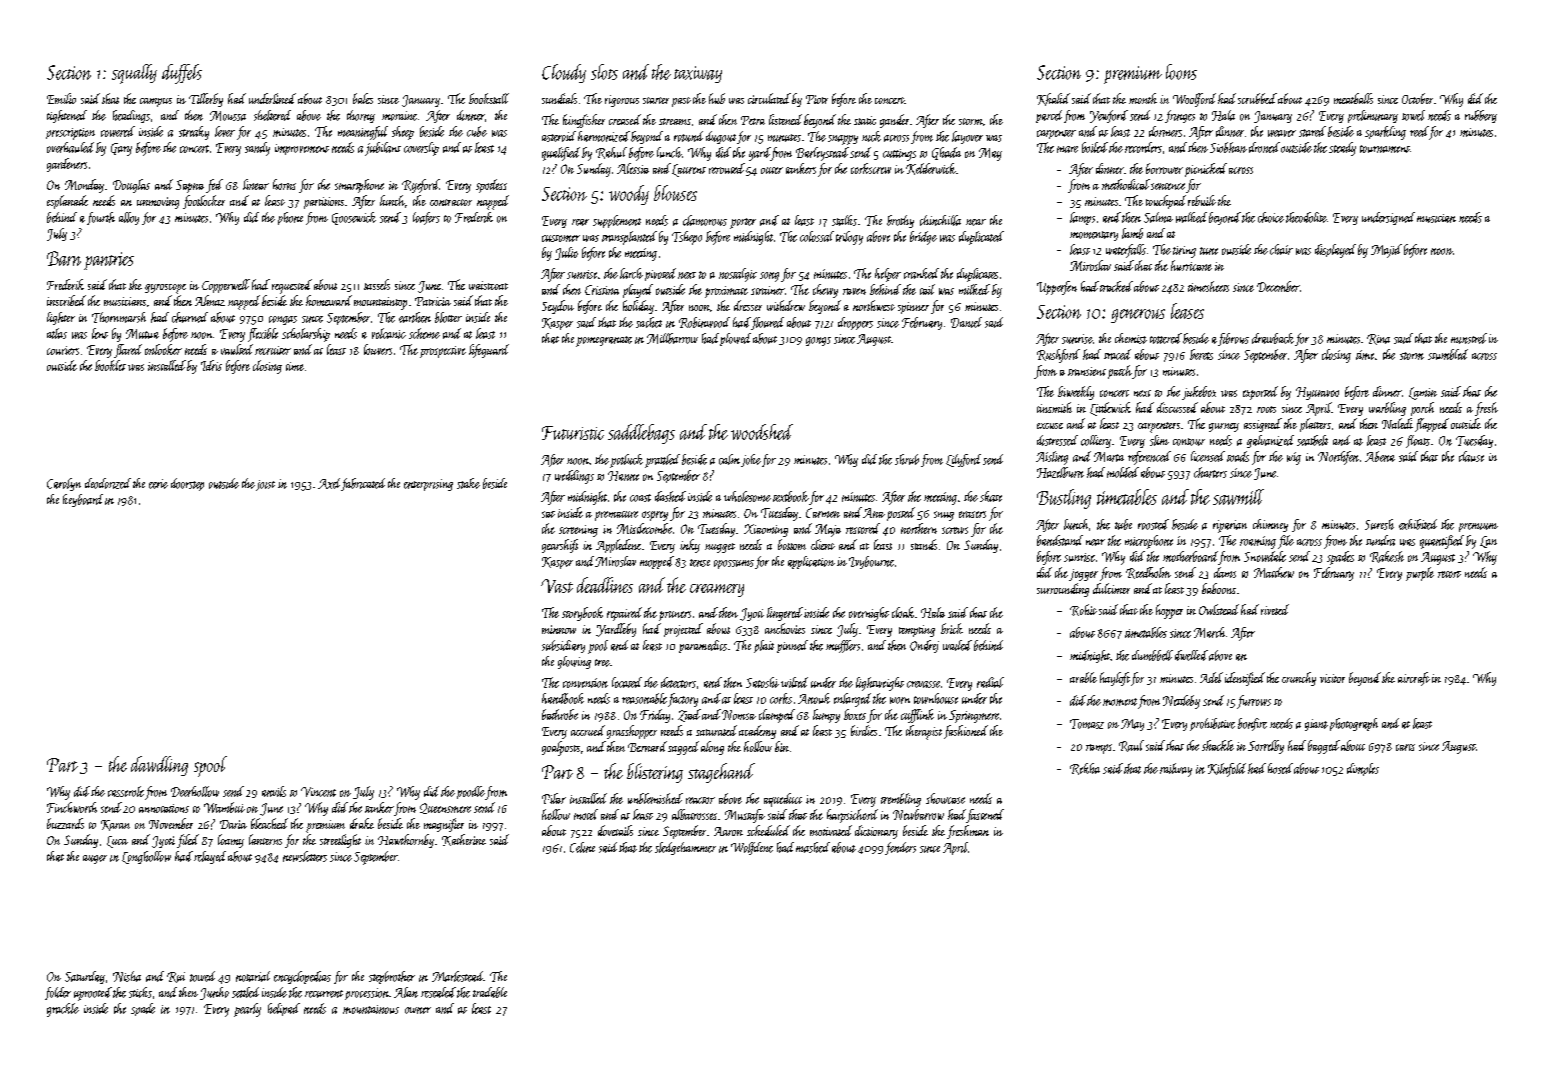  What do you see at coordinates (1181, 72) in the document?
I see `loons` at bounding box center [1181, 72].
